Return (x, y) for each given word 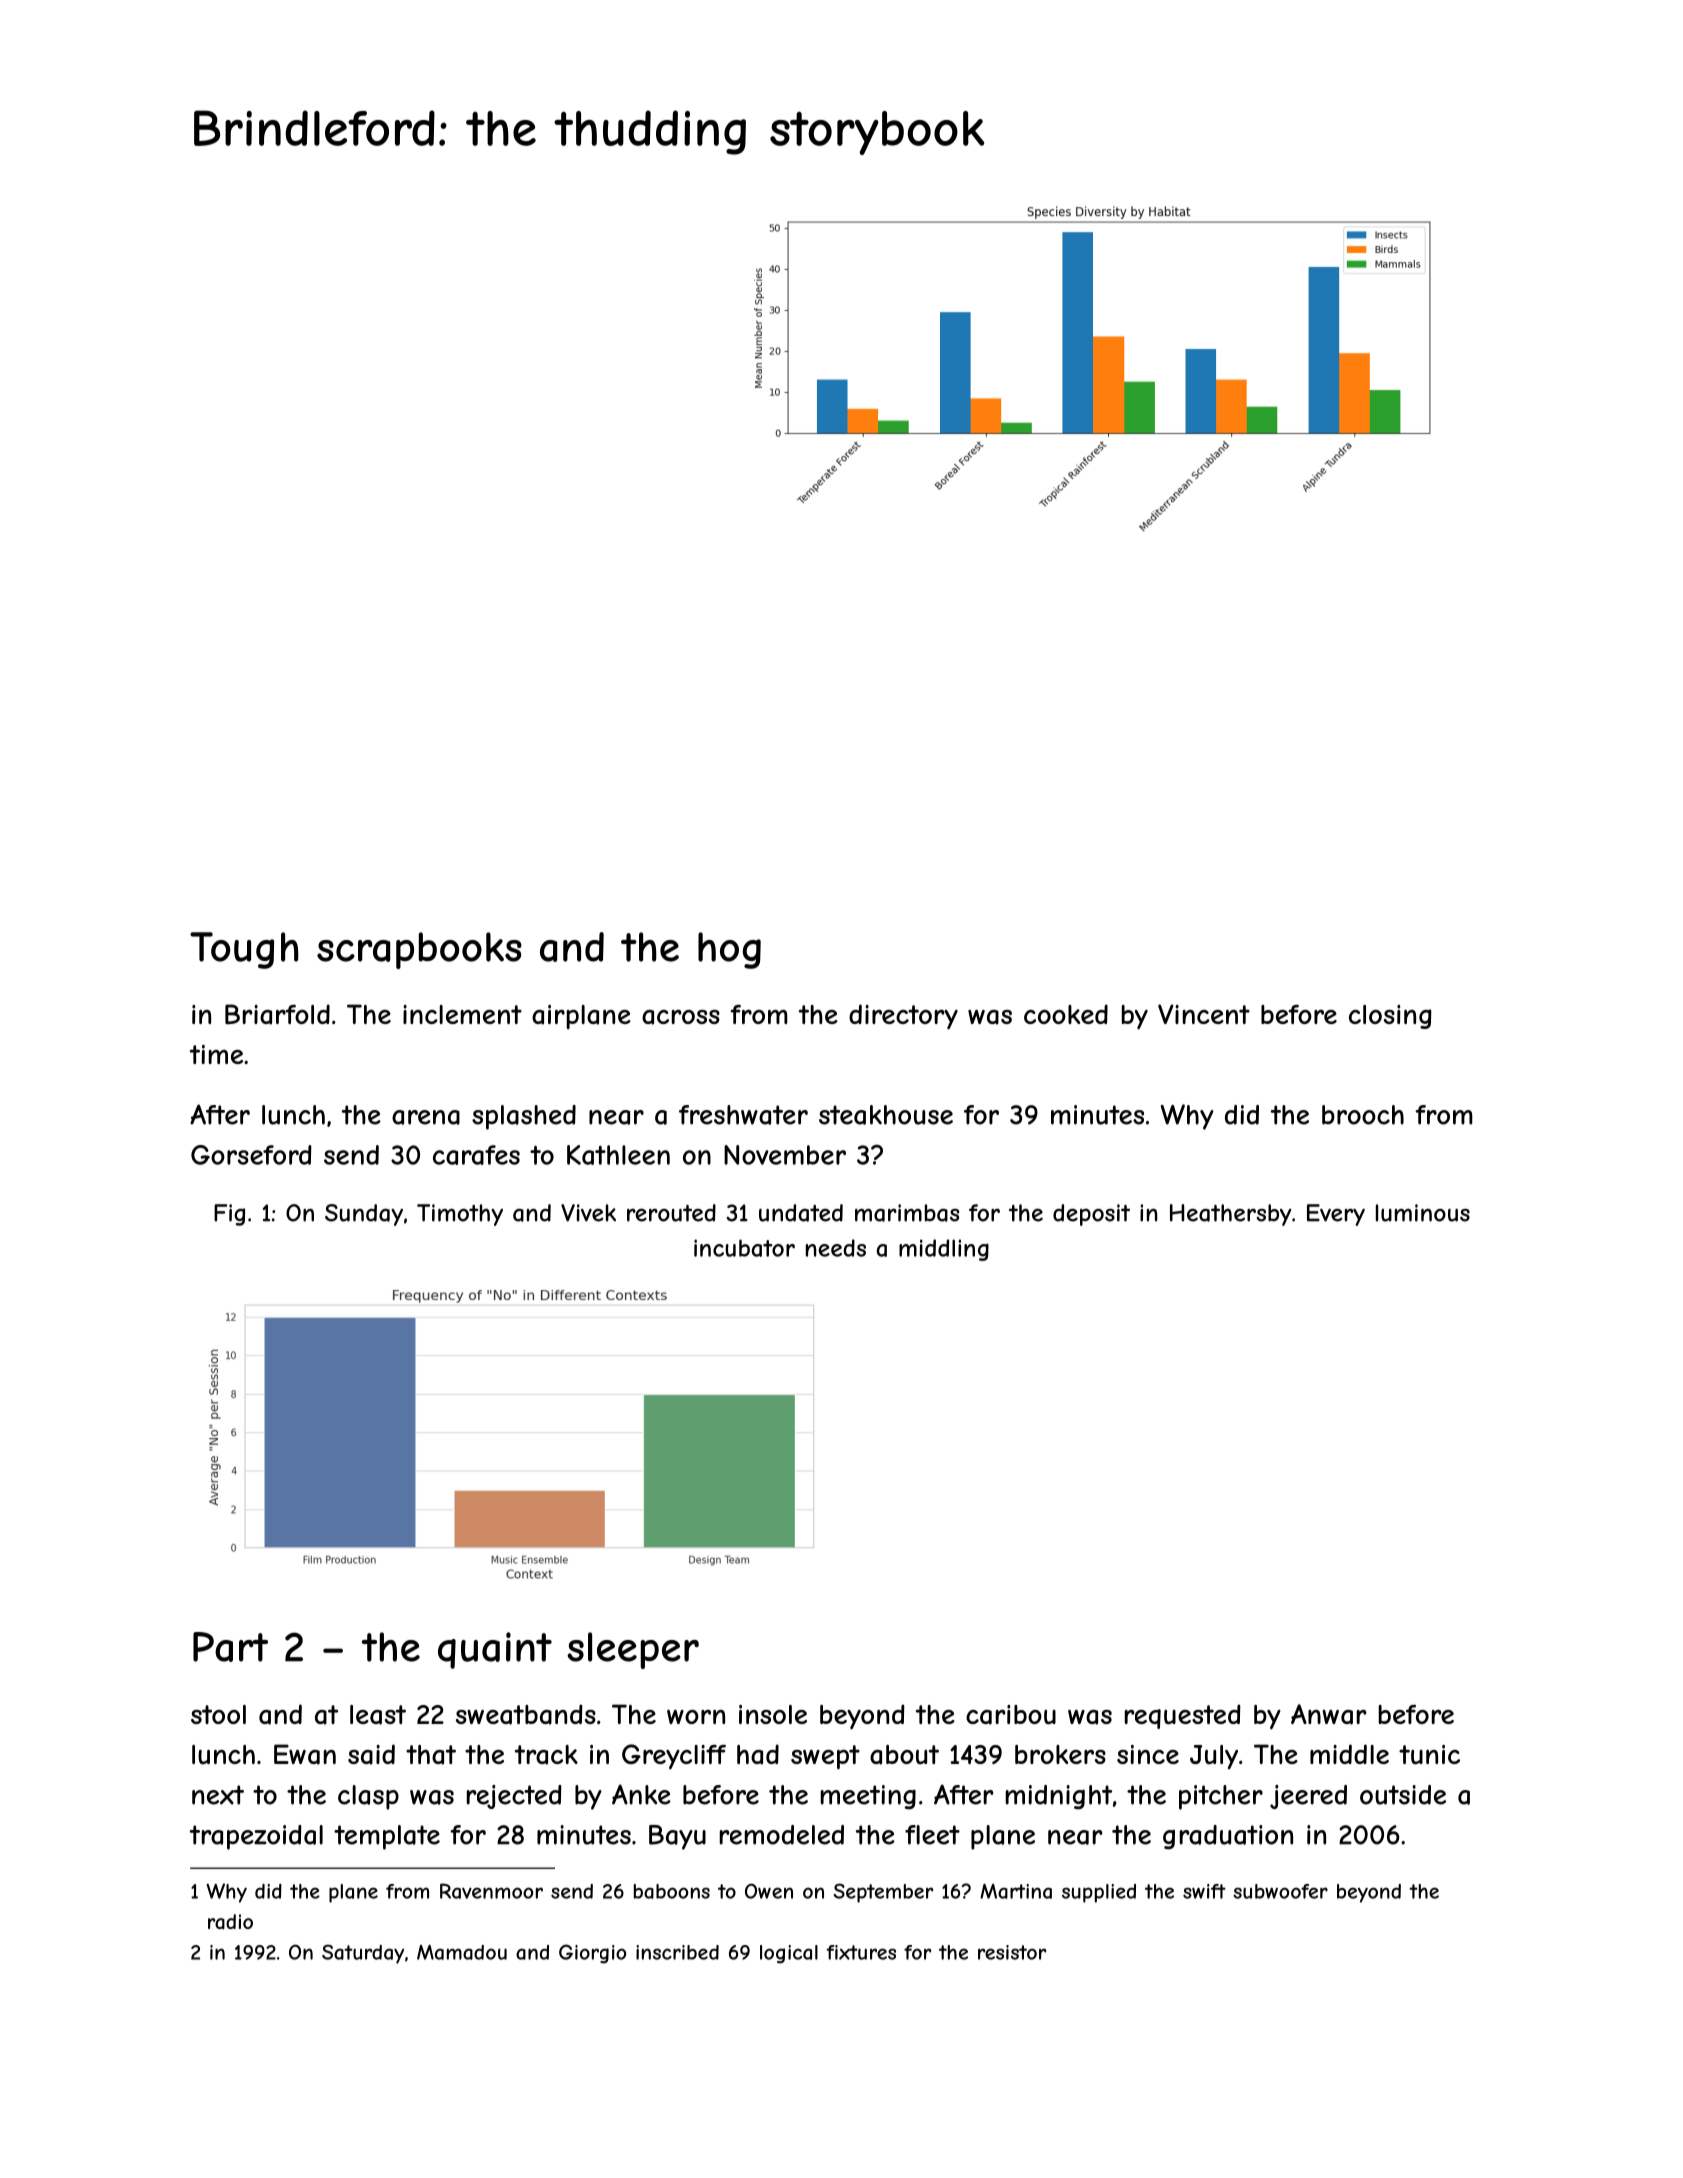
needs (836, 1248)
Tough (244, 950)
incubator (744, 1248)
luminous (1423, 1213)
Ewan (305, 1754)
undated (801, 1213)
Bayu (677, 1837)
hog (729, 950)
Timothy (460, 1215)
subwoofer (1280, 1891)
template (387, 1837)
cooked (1066, 1014)
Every (1336, 1215)
